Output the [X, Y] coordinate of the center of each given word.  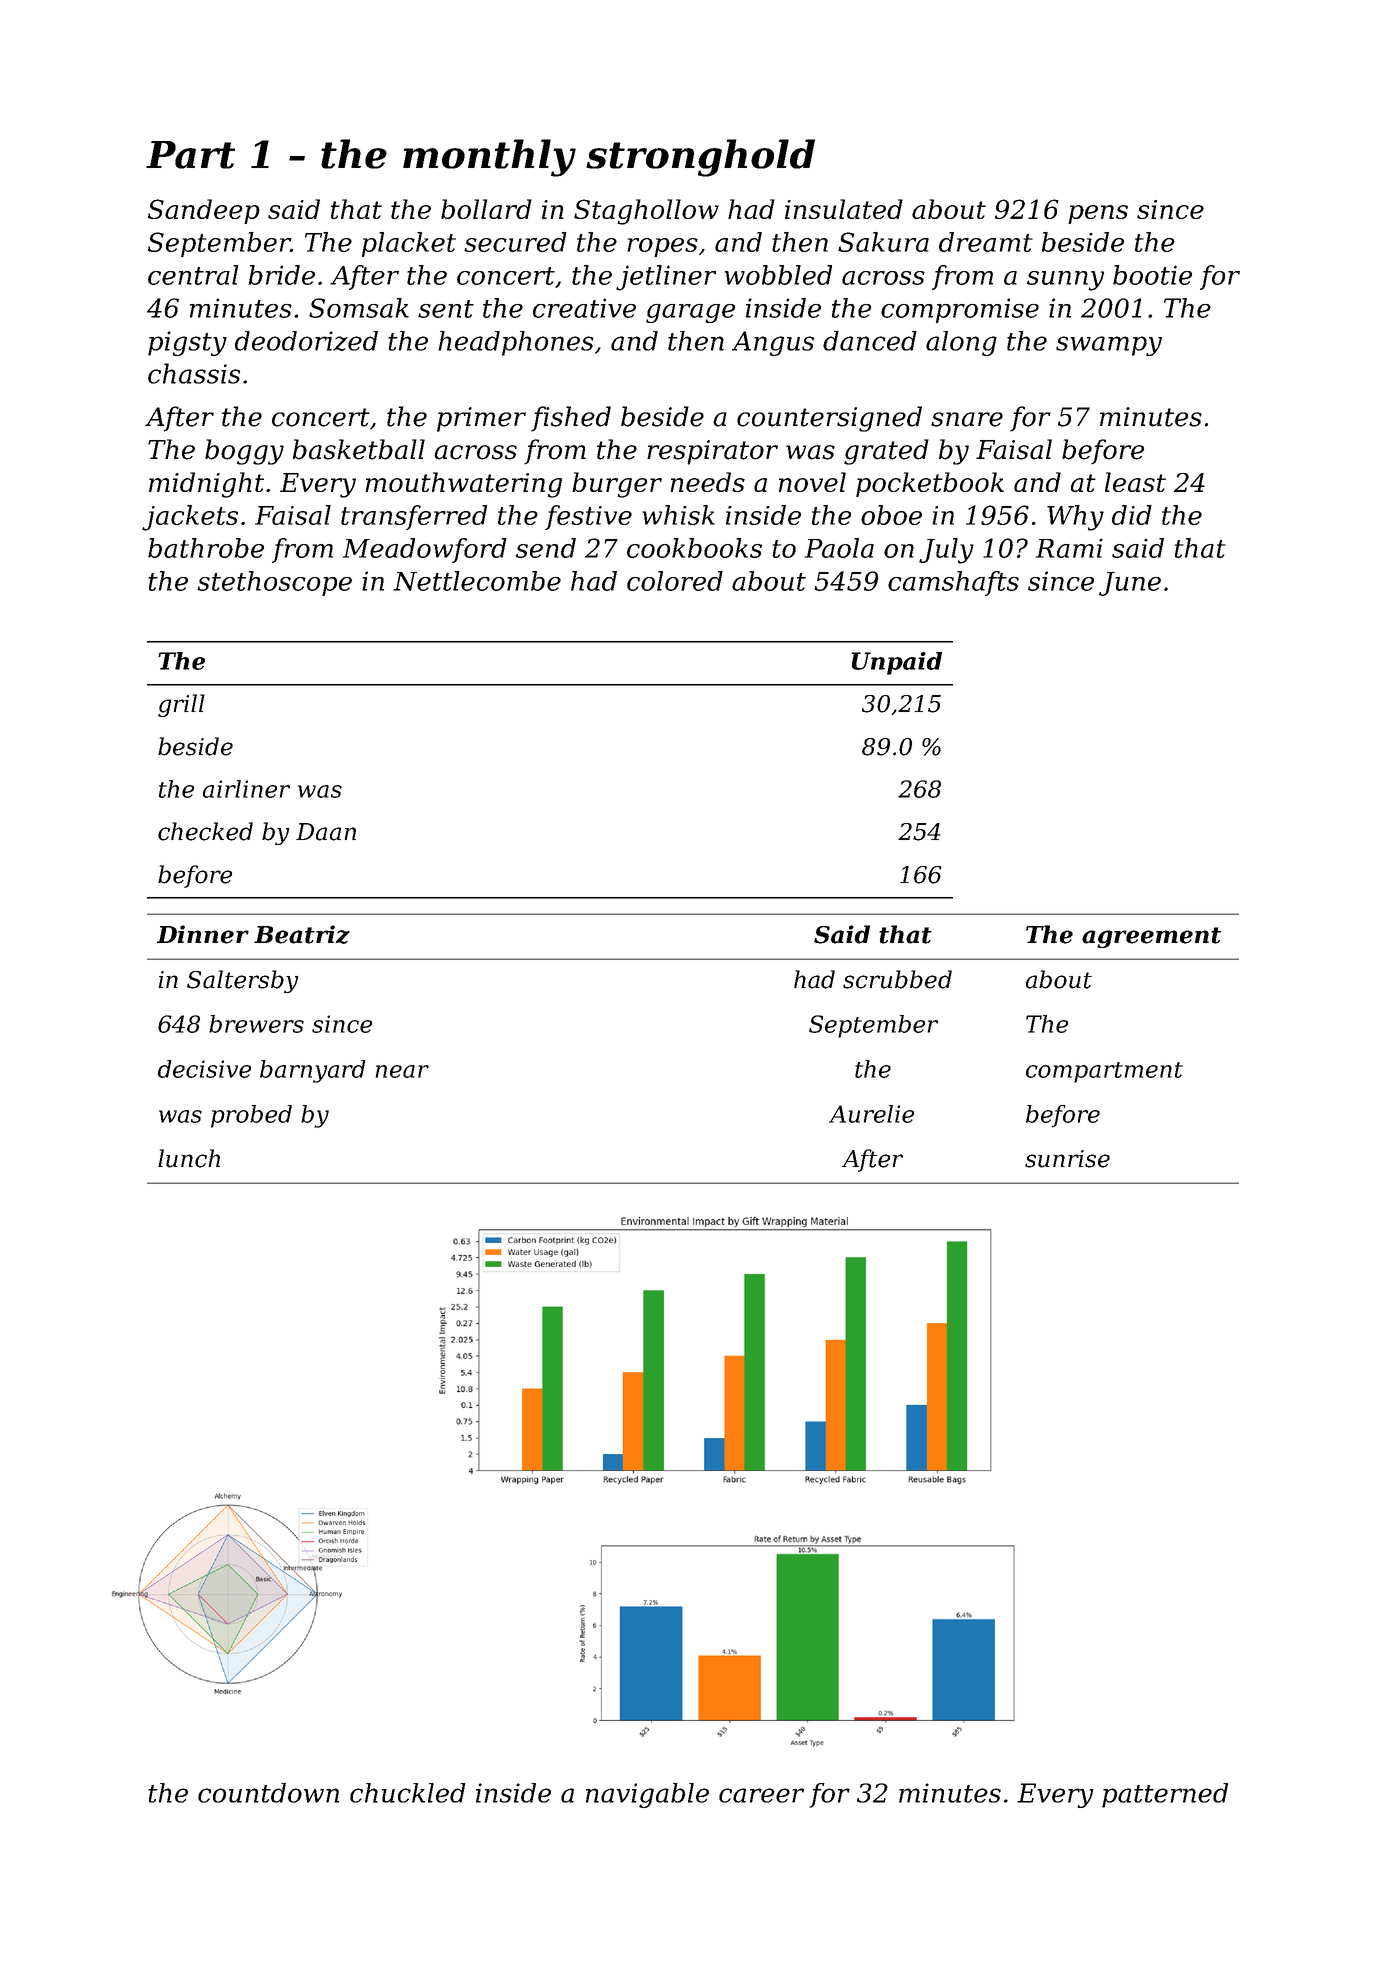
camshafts [953, 583]
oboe [891, 515]
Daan [326, 832]
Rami [1069, 548]
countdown [268, 1793]
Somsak [359, 308]
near [402, 1071]
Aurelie [871, 1114]
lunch [189, 1158]
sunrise [1067, 1159]
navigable [647, 1795]
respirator [712, 452]
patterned [1165, 1795]
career [761, 1795]
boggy [244, 452]
